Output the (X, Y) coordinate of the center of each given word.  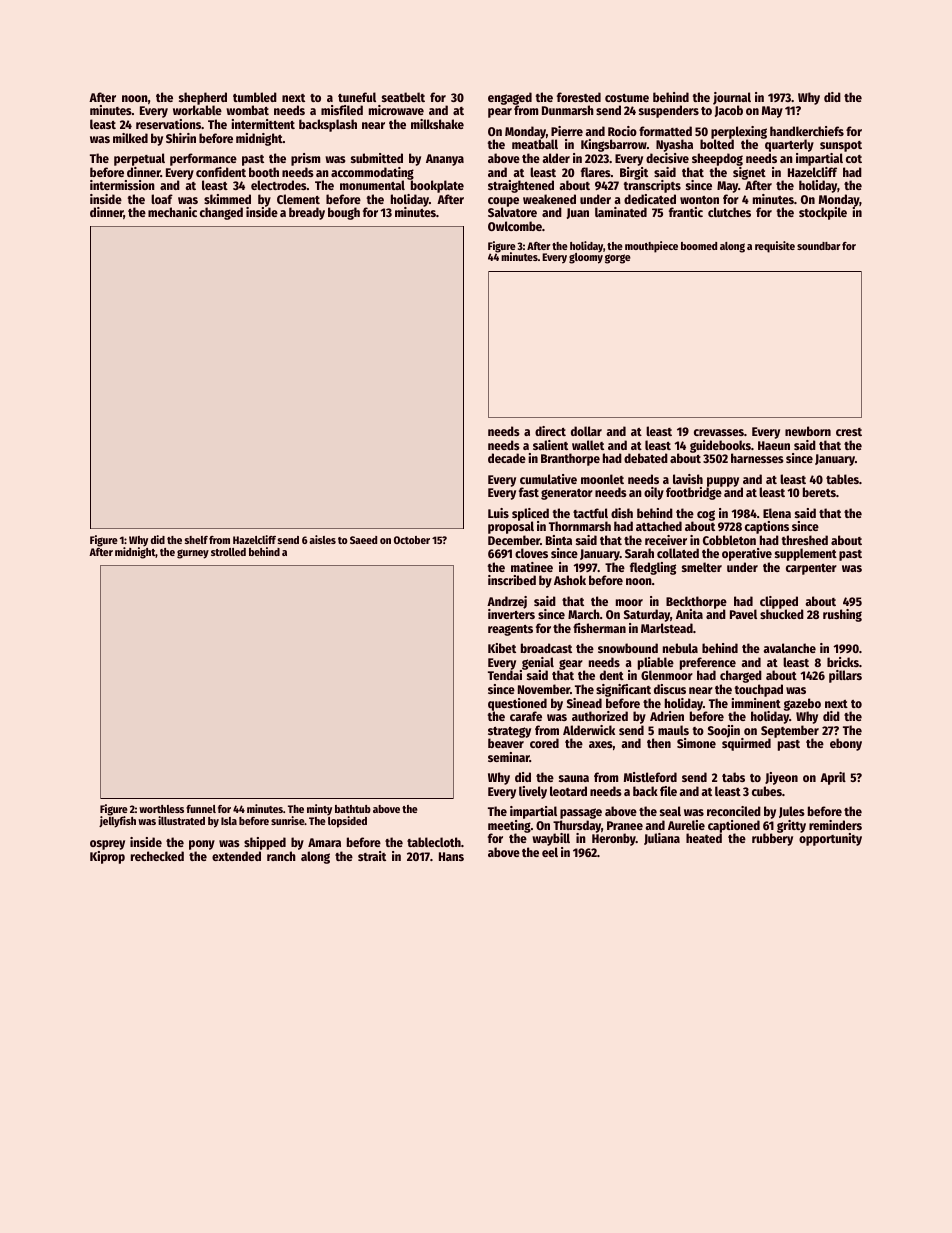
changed (221, 213)
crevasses (719, 432)
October (412, 540)
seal (670, 811)
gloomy (586, 258)
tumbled (255, 97)
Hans (451, 856)
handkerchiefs (807, 131)
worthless (161, 809)
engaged (510, 99)
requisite (775, 247)
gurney (193, 554)
